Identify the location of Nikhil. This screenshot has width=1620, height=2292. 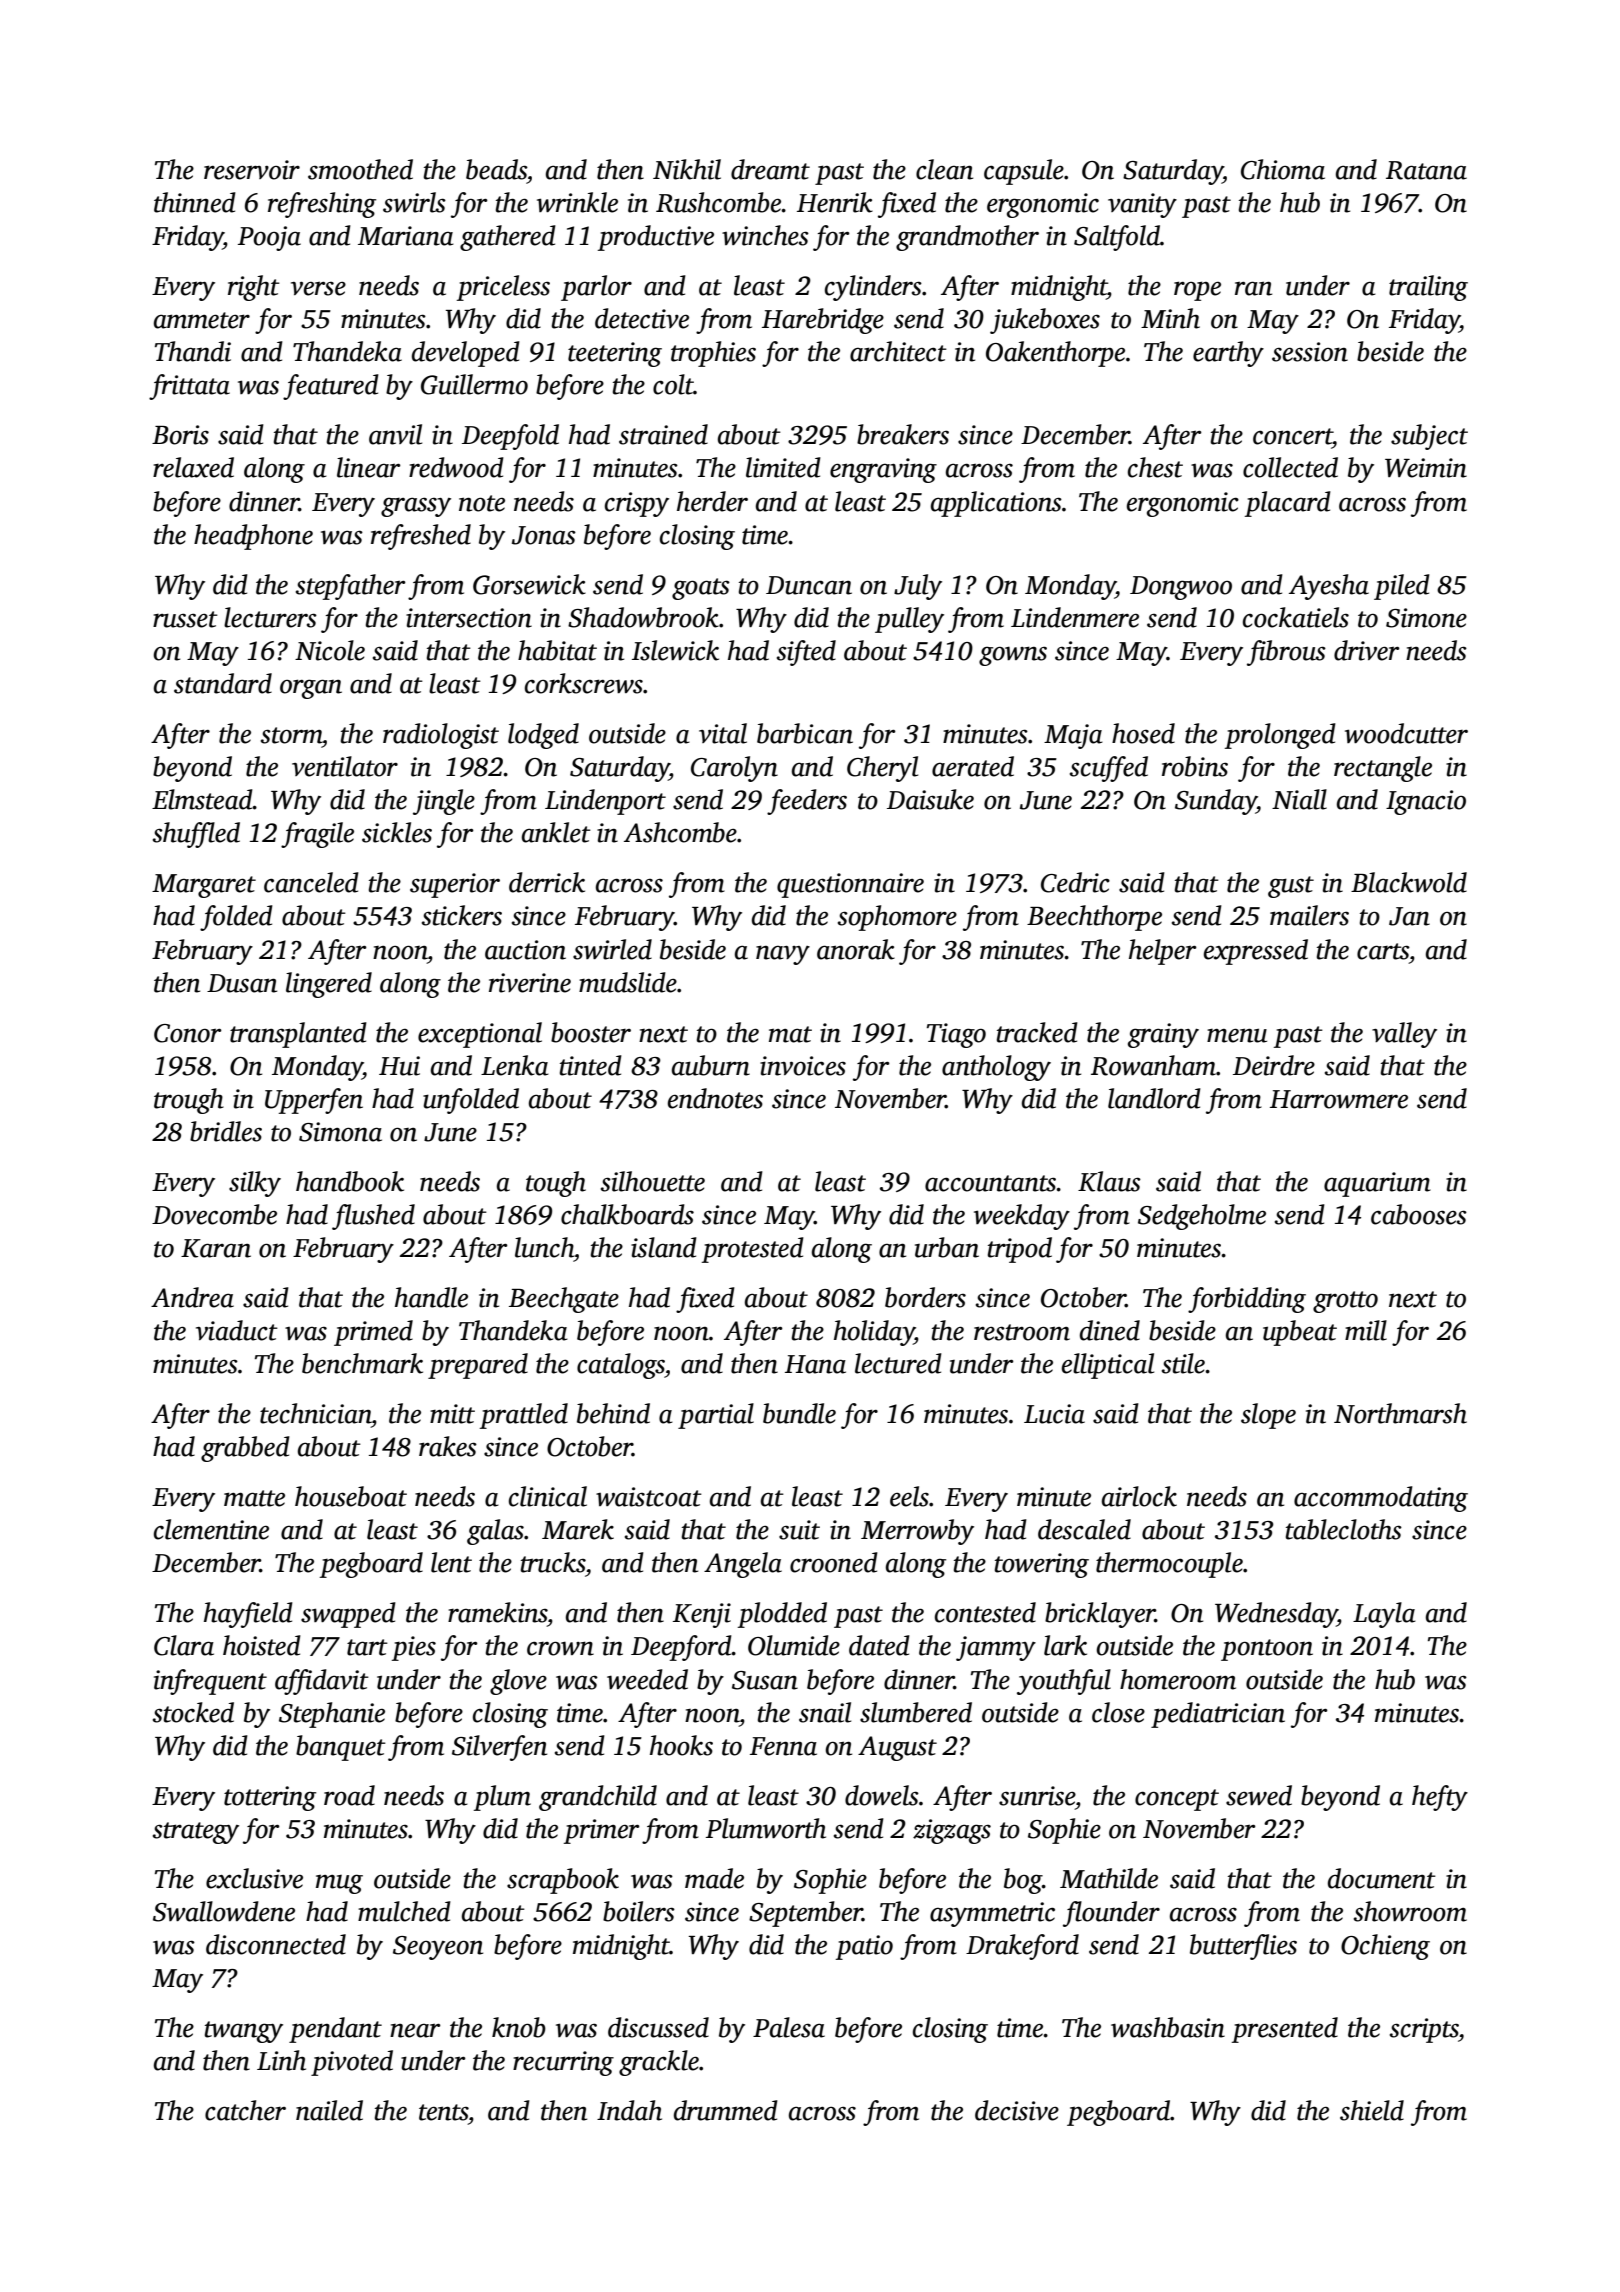
(687, 169).
